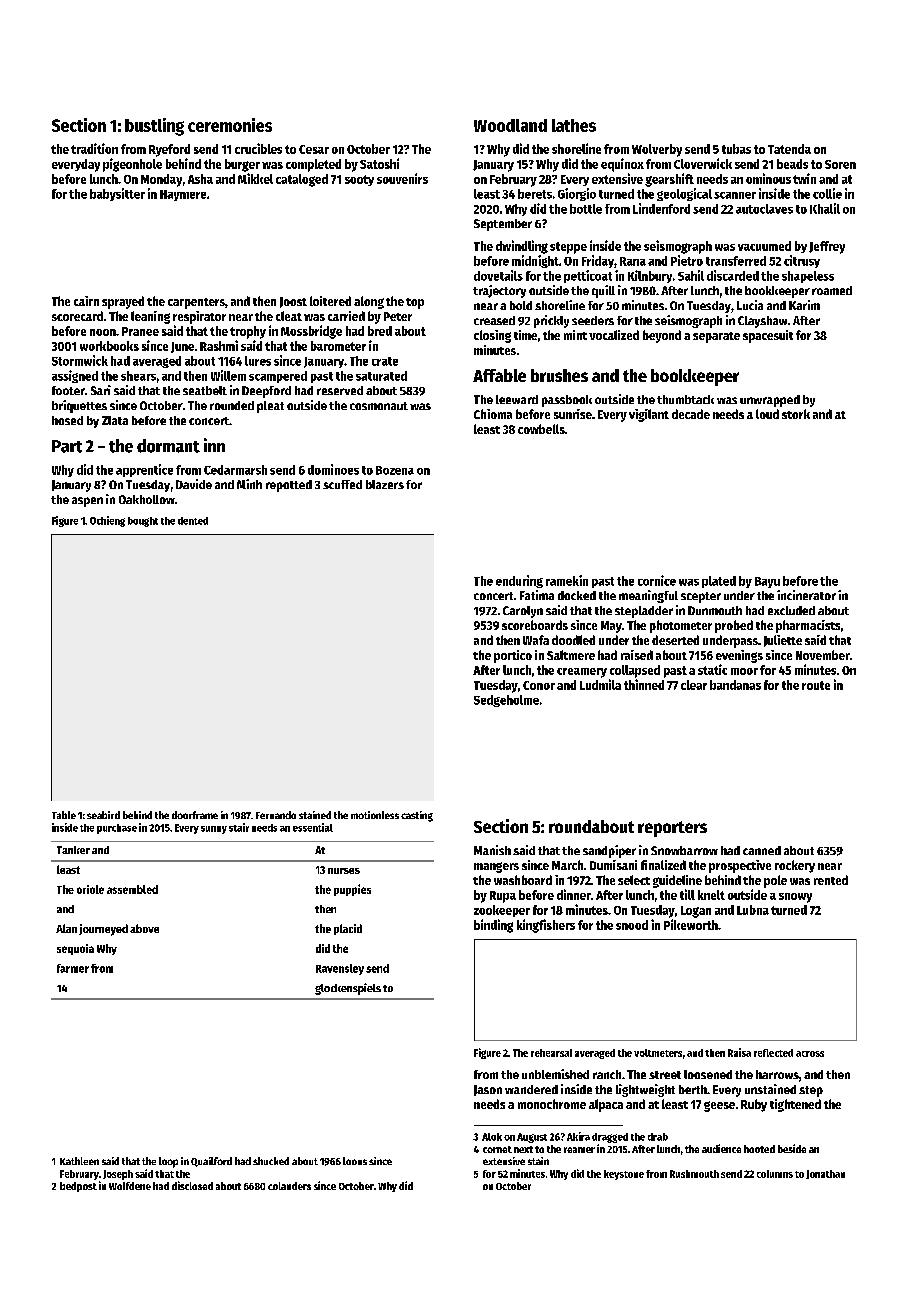  What do you see at coordinates (796, 414) in the page?
I see `stork` at bounding box center [796, 414].
